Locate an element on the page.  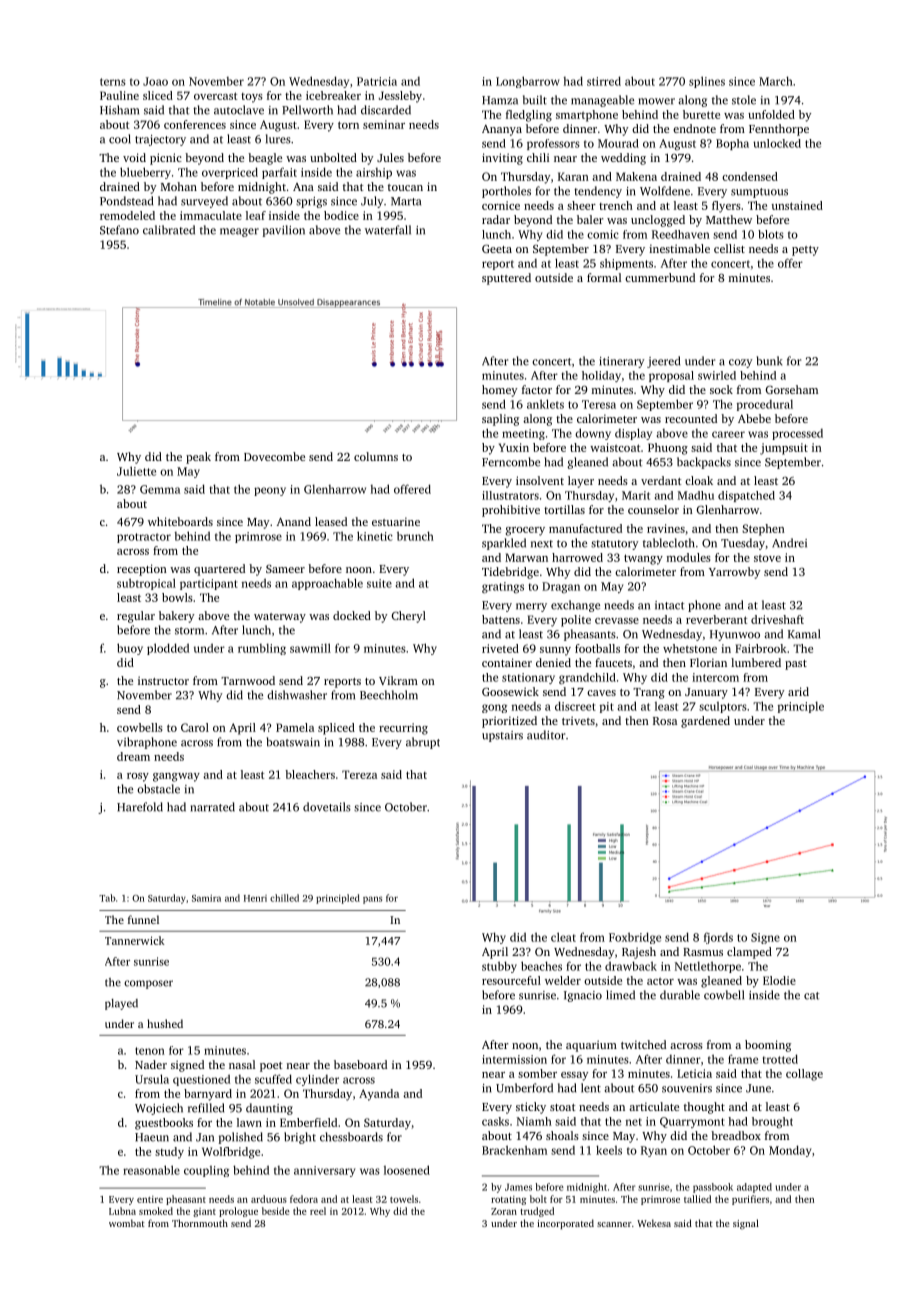
funnel is located at coordinates (143, 919).
